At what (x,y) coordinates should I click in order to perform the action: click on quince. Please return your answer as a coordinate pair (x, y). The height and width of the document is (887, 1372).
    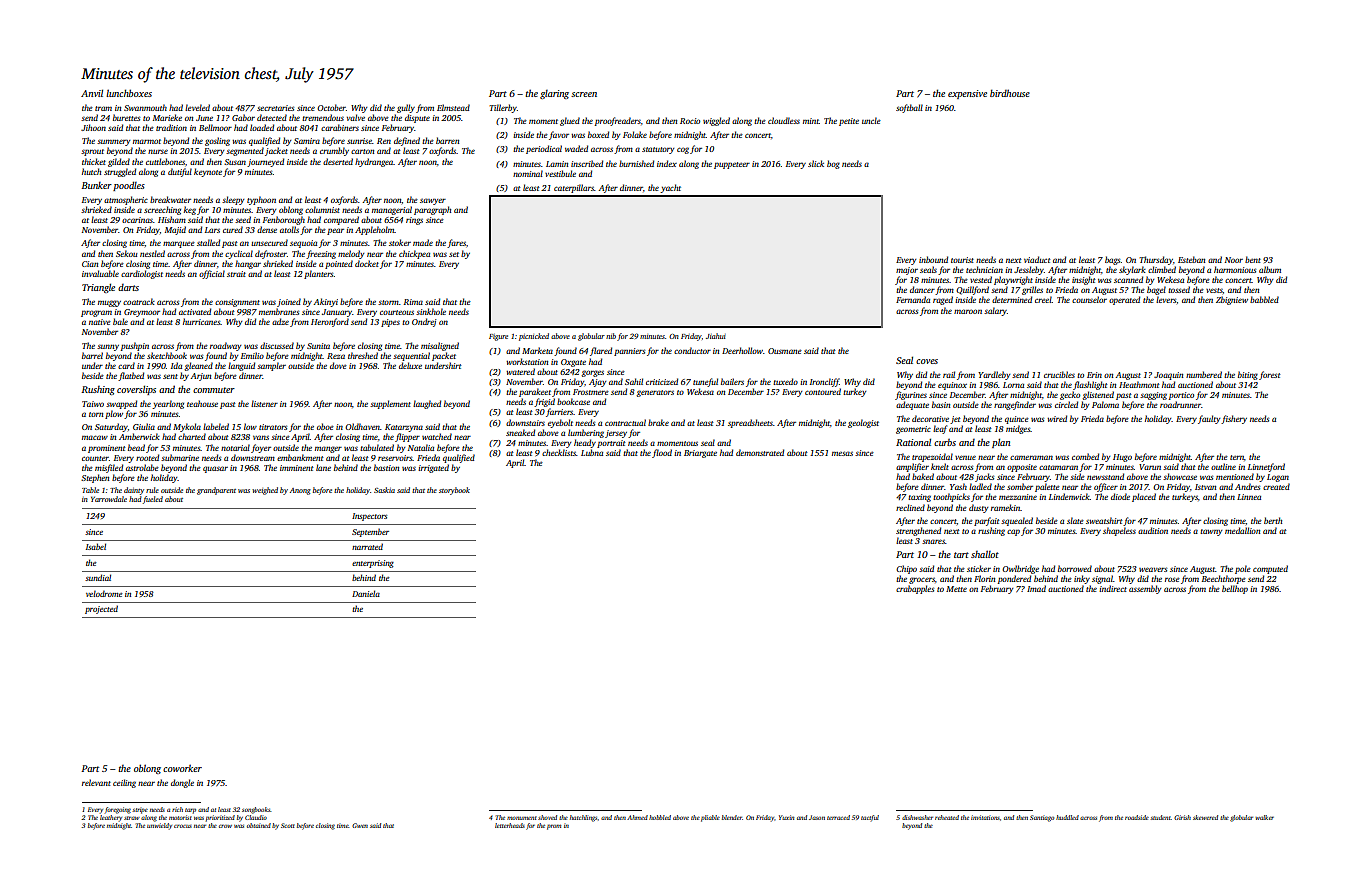
    Looking at the image, I should click on (1017, 420).
